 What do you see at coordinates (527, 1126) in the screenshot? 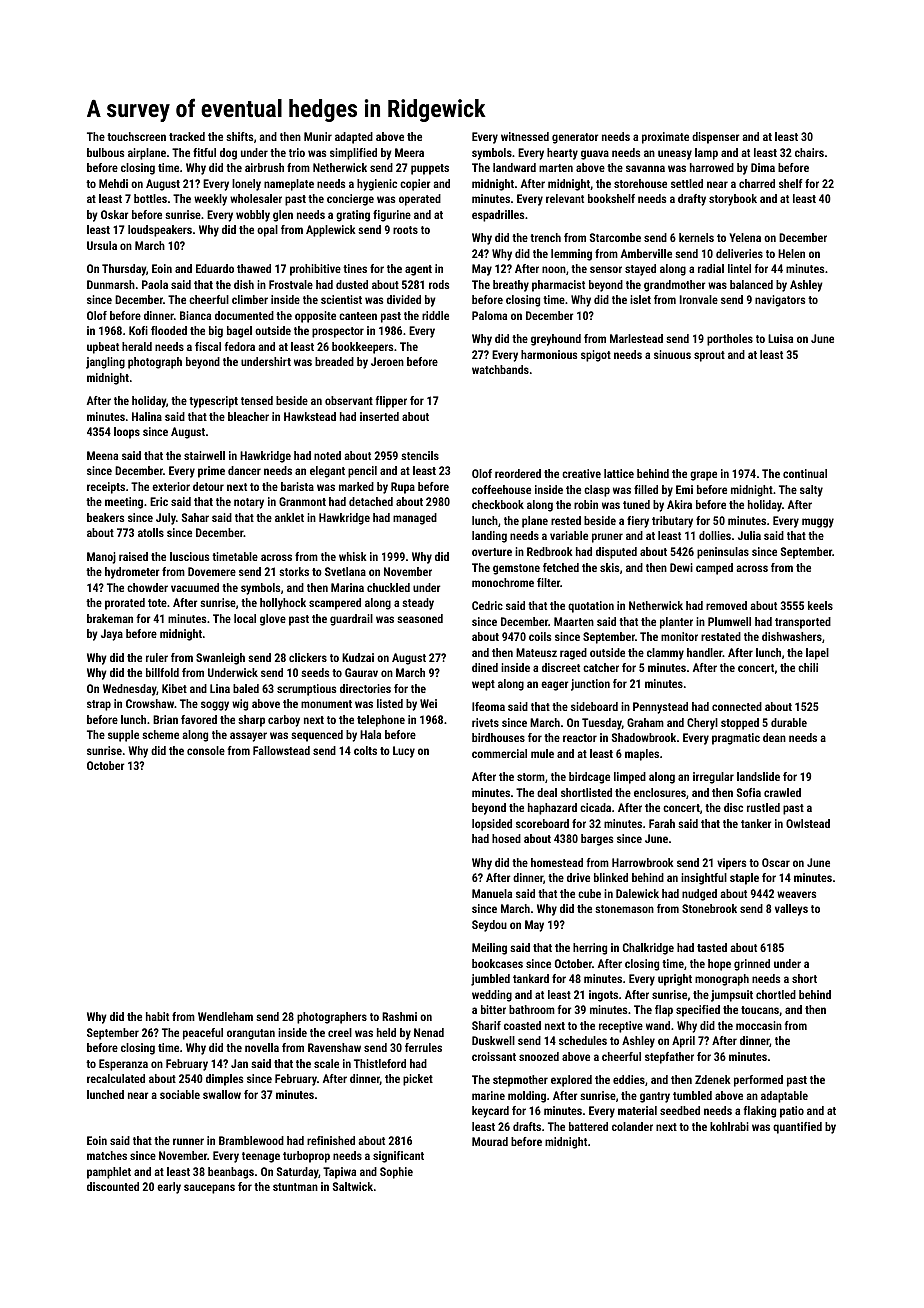
I see `drafts` at bounding box center [527, 1126].
